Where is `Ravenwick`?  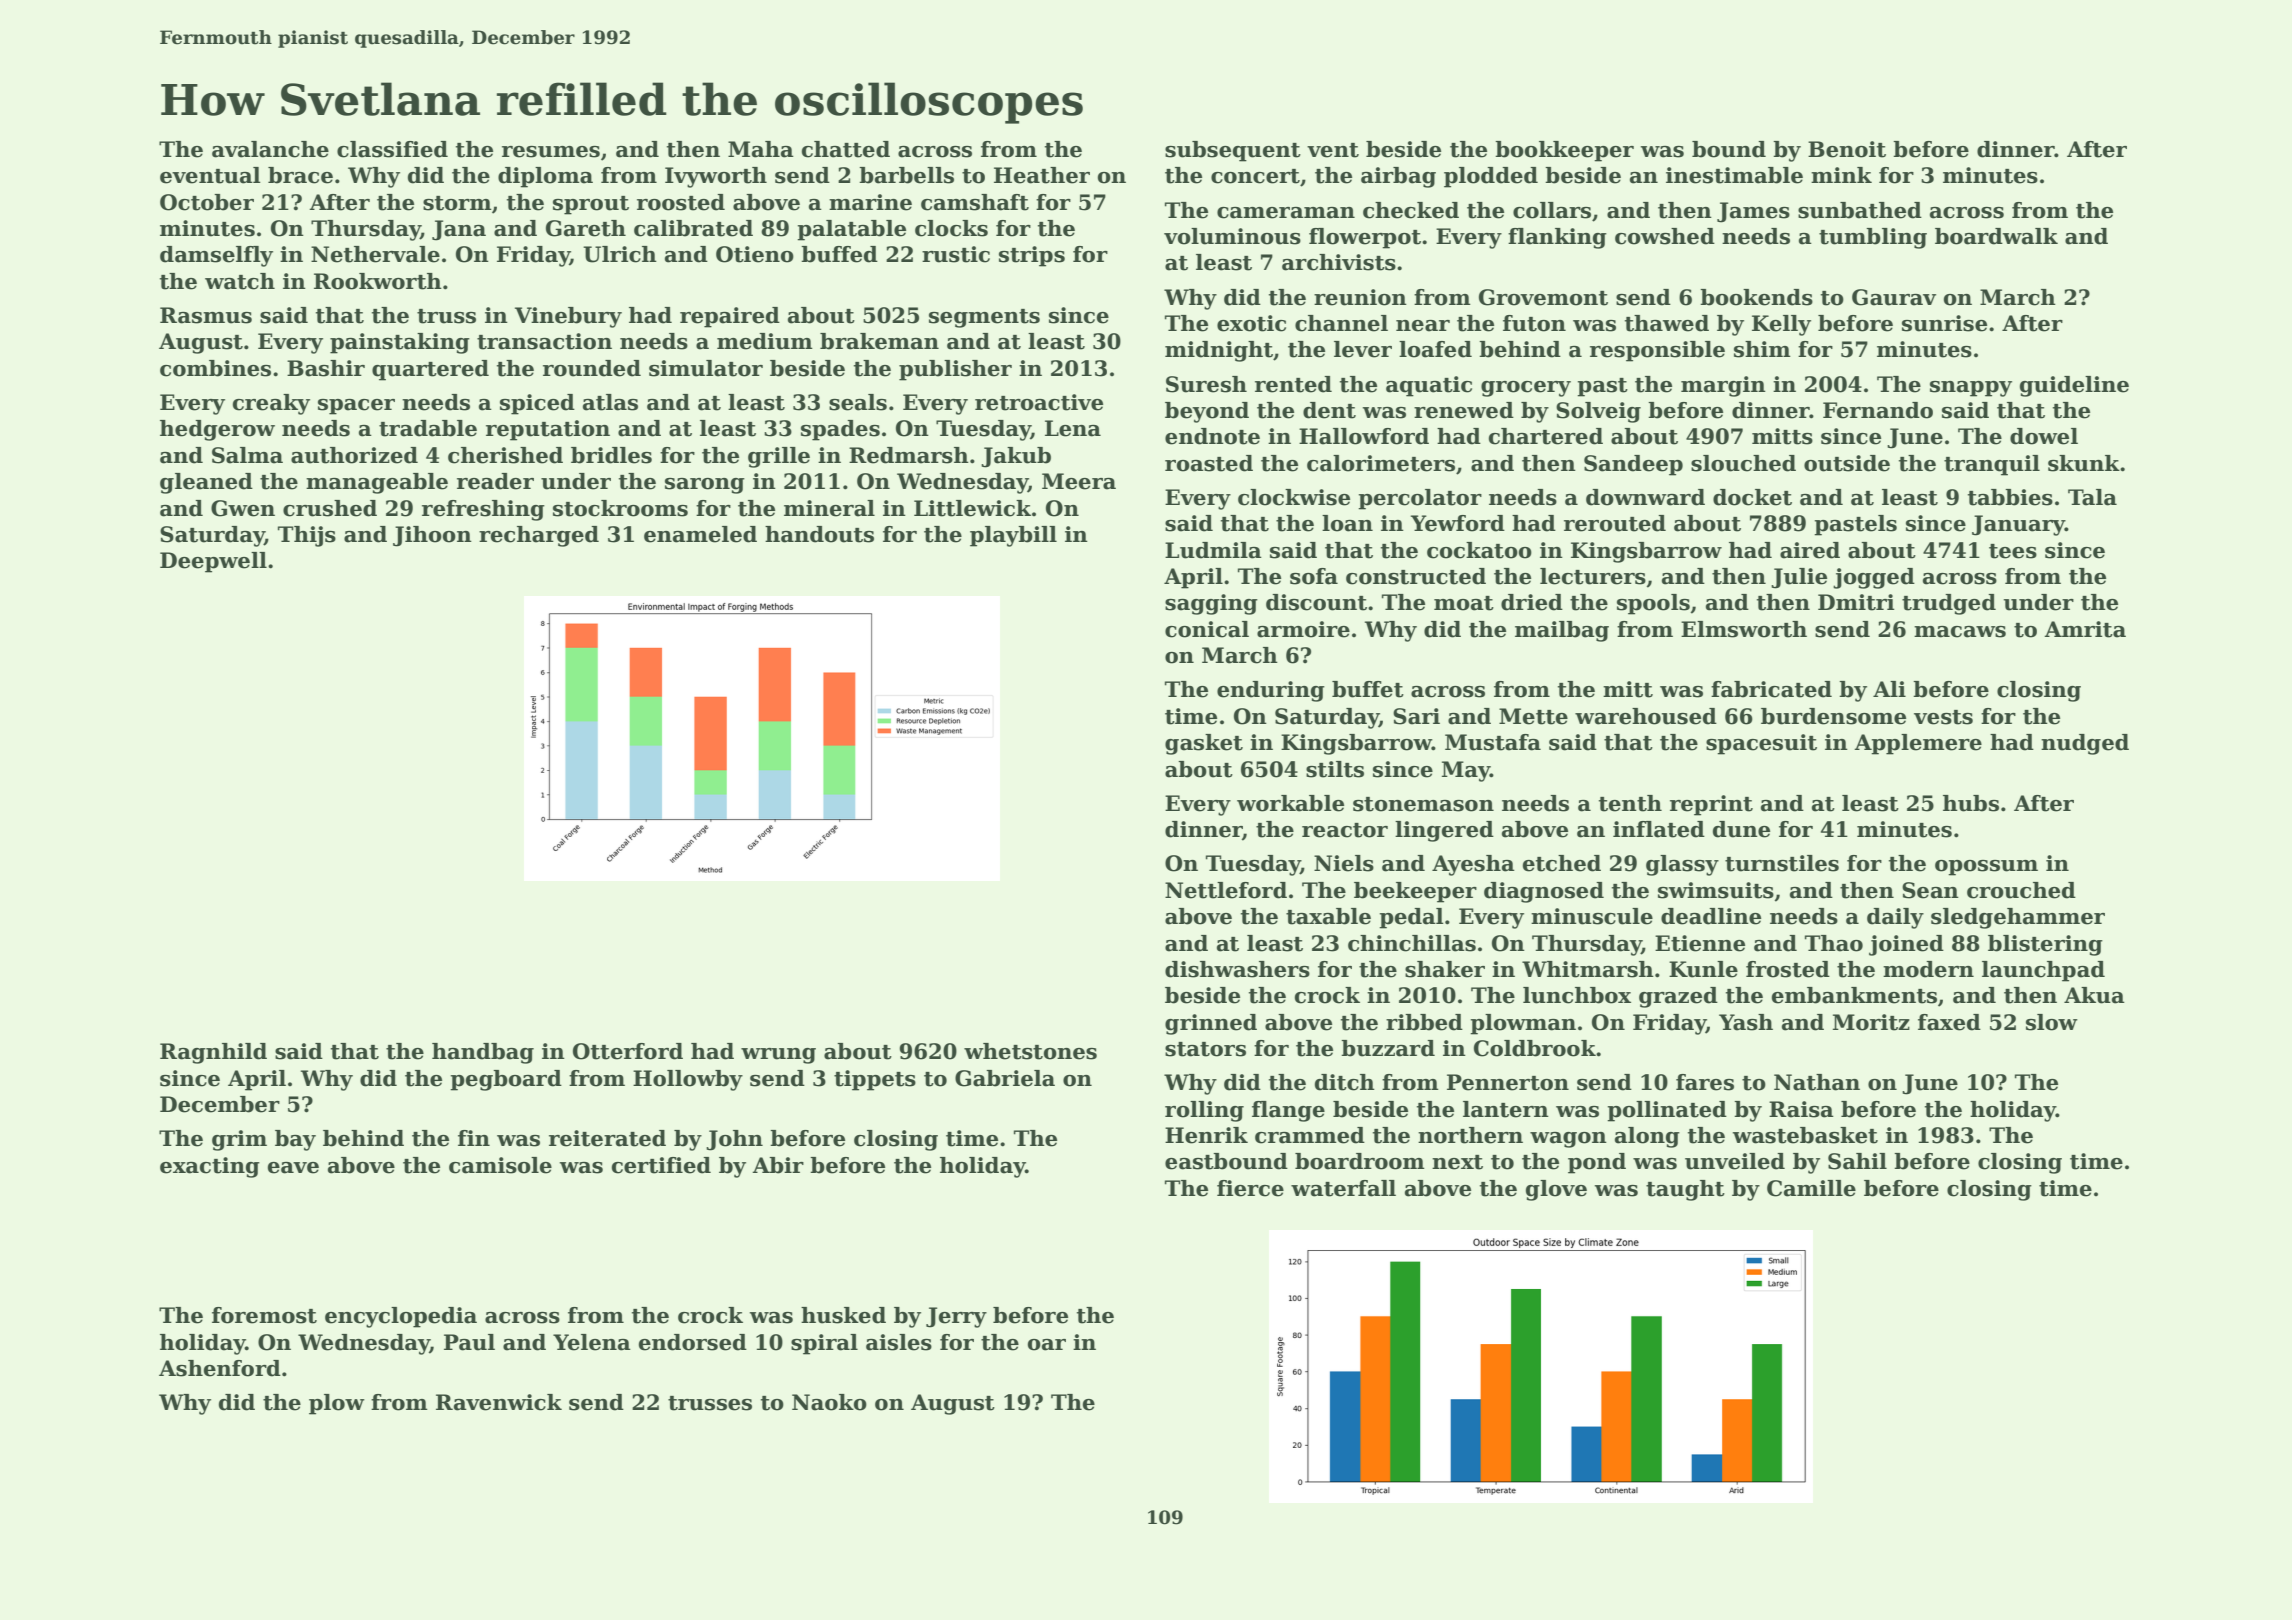 Ravenwick is located at coordinates (499, 1402).
